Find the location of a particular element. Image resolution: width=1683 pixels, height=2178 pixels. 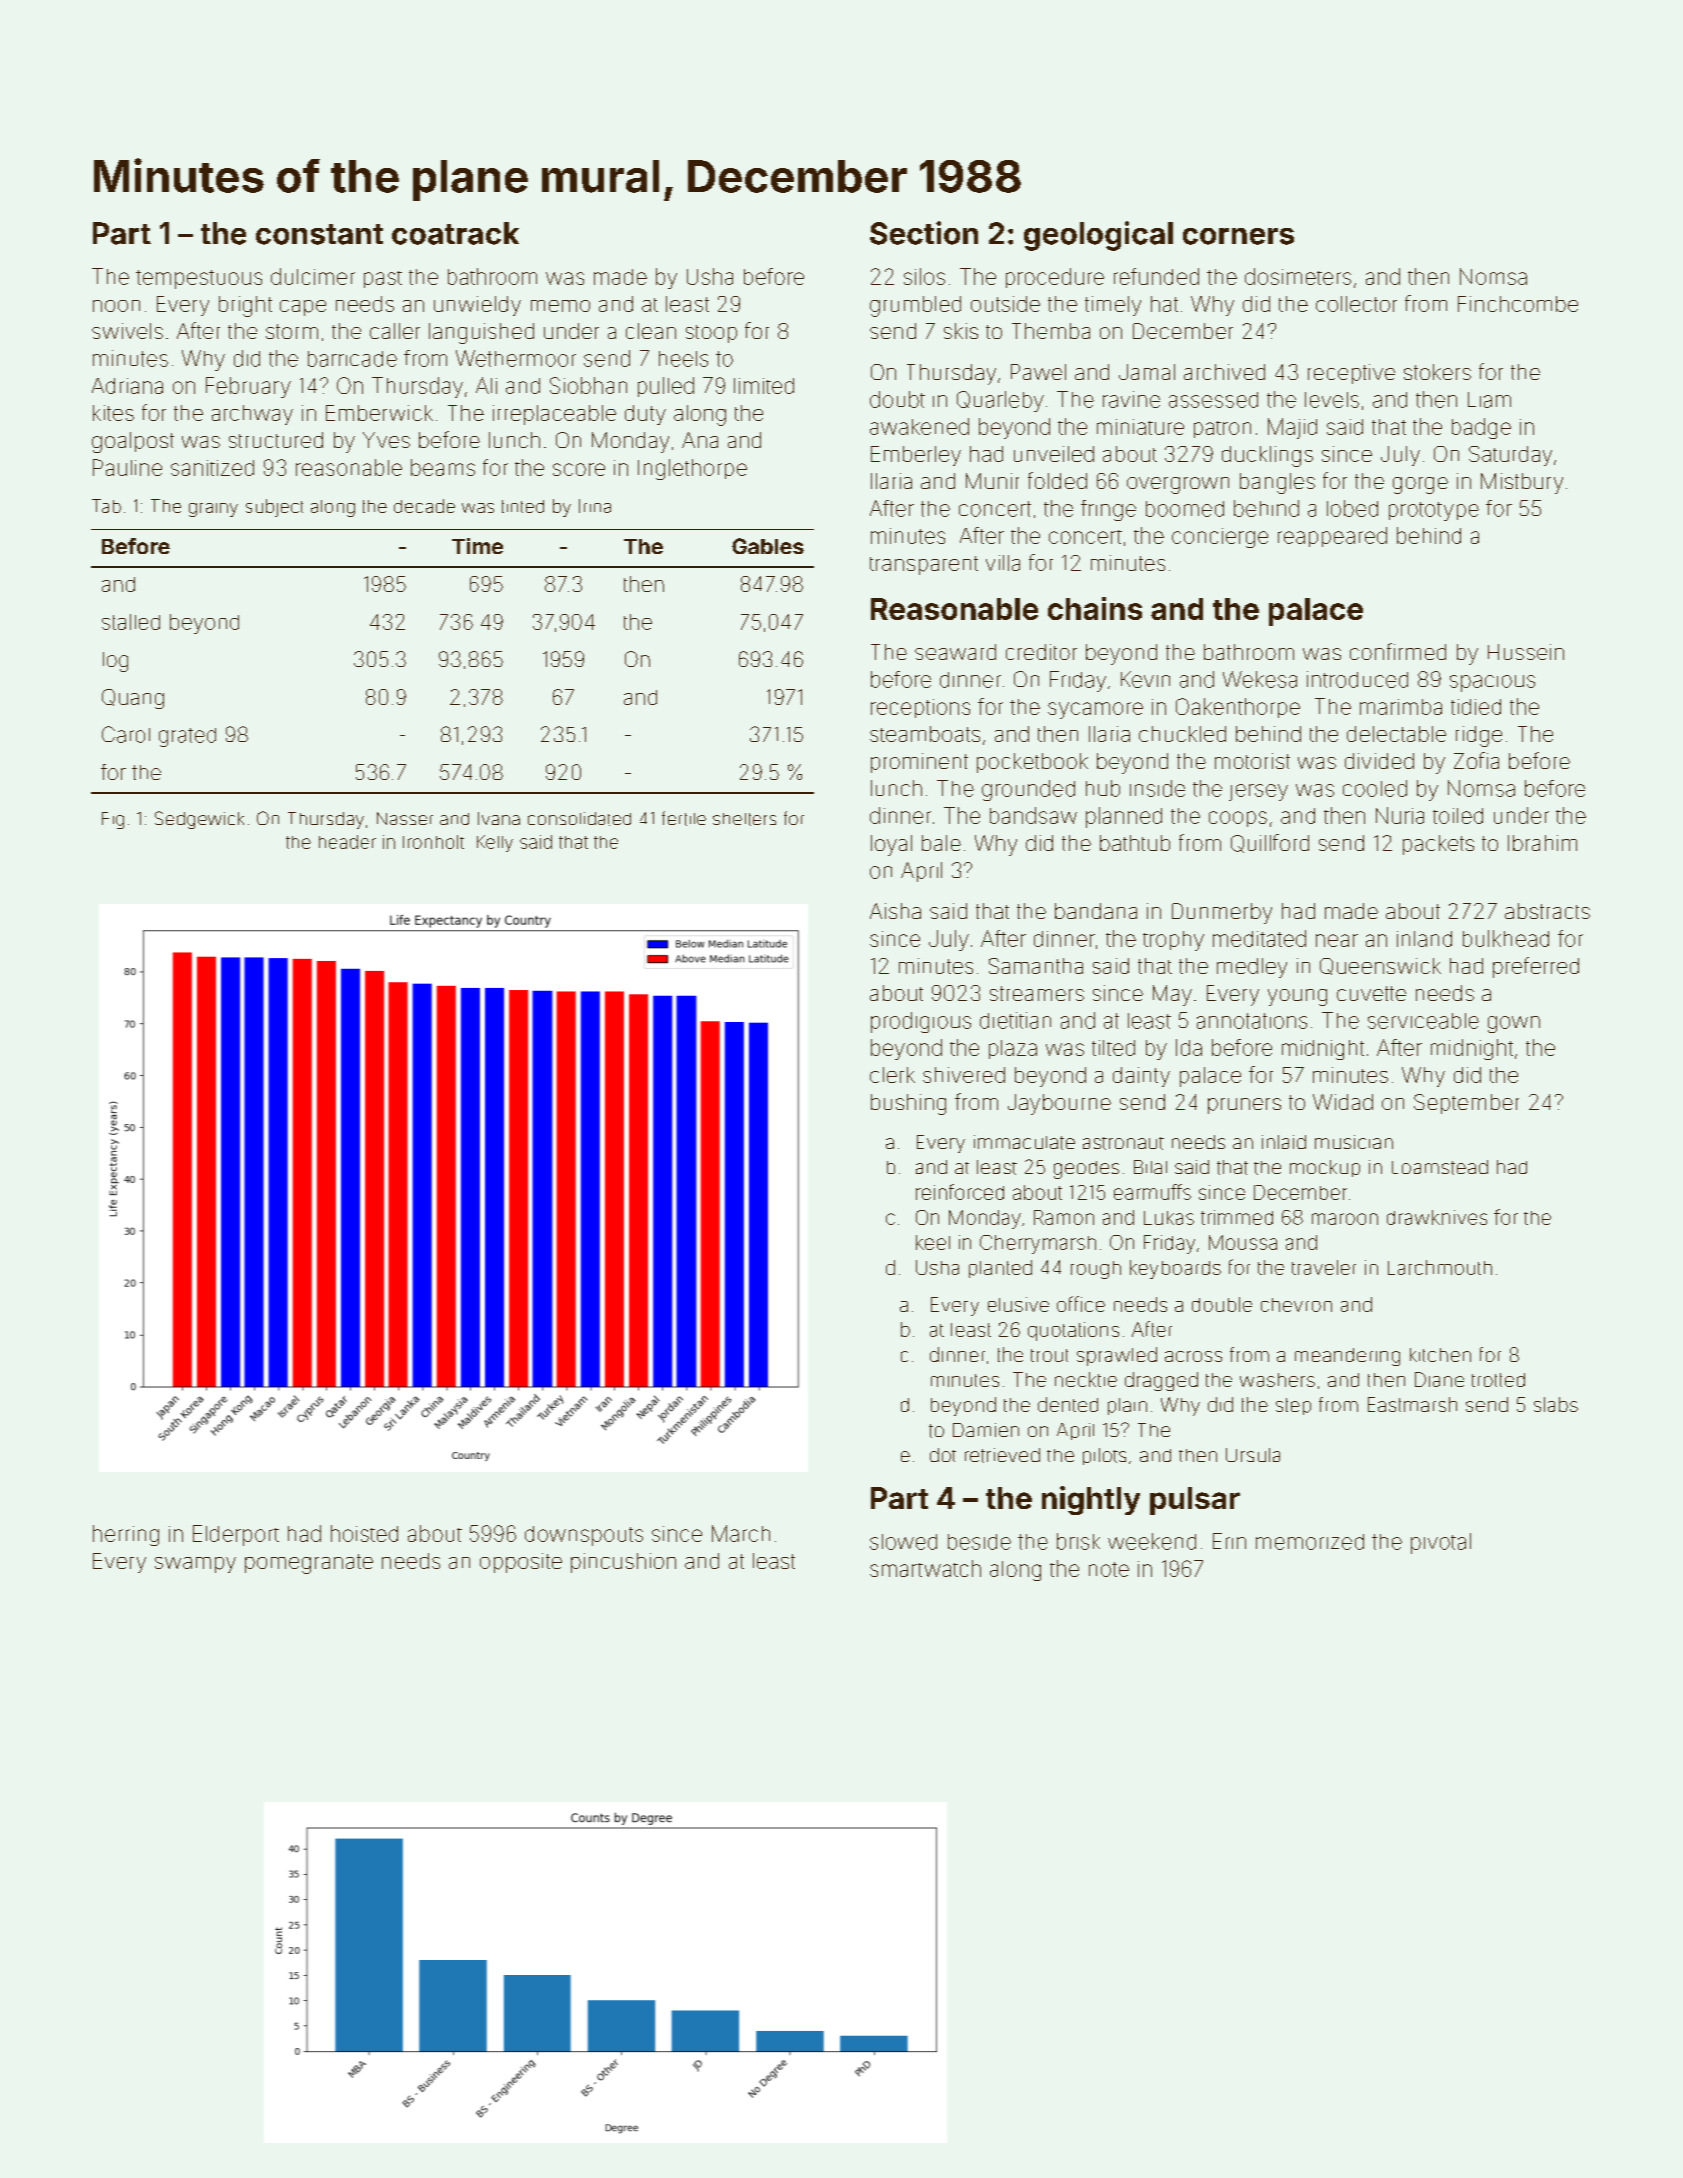

introduced is located at coordinates (1357, 679).
